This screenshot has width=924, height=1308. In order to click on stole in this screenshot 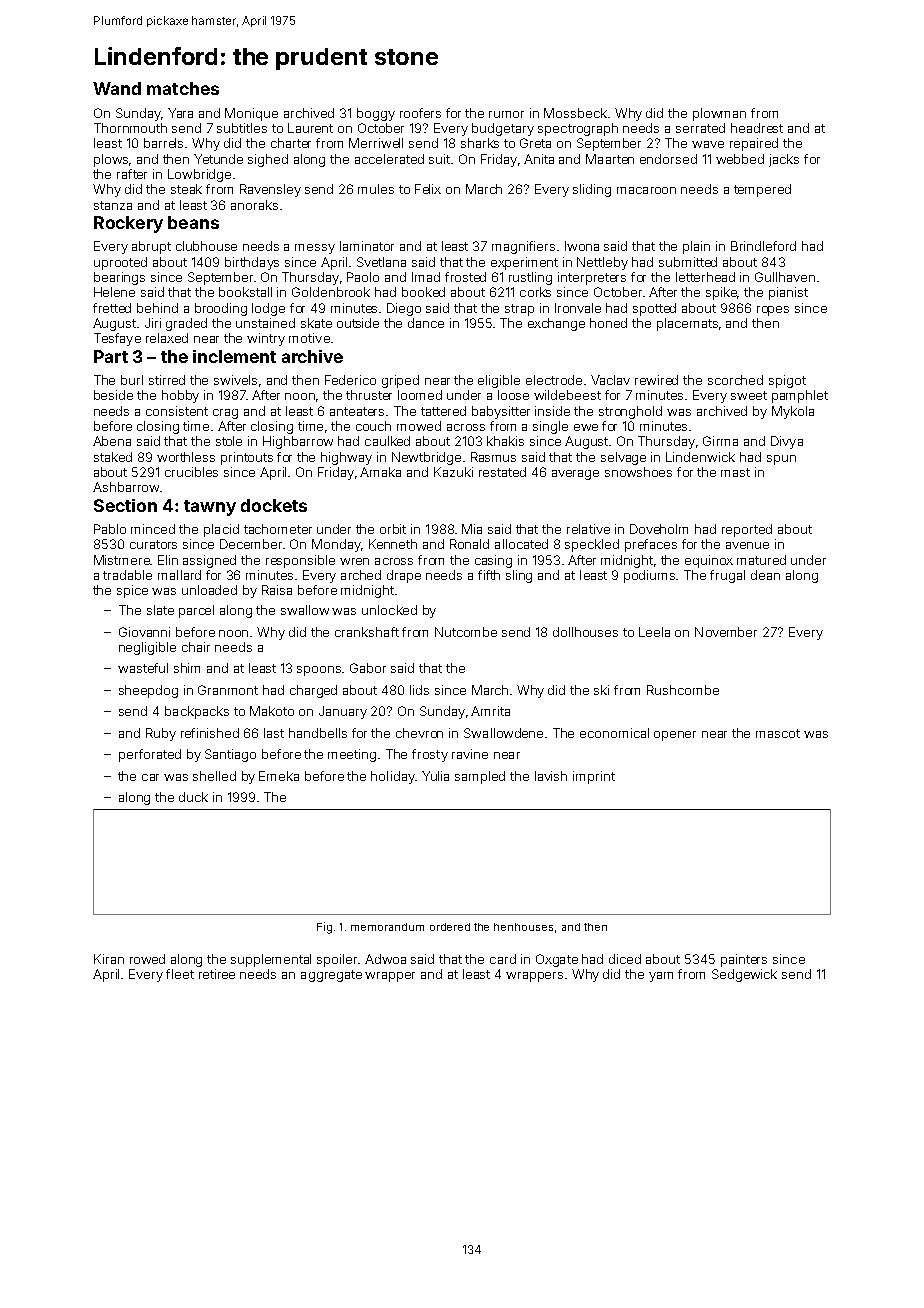, I will do `click(229, 441)`.
